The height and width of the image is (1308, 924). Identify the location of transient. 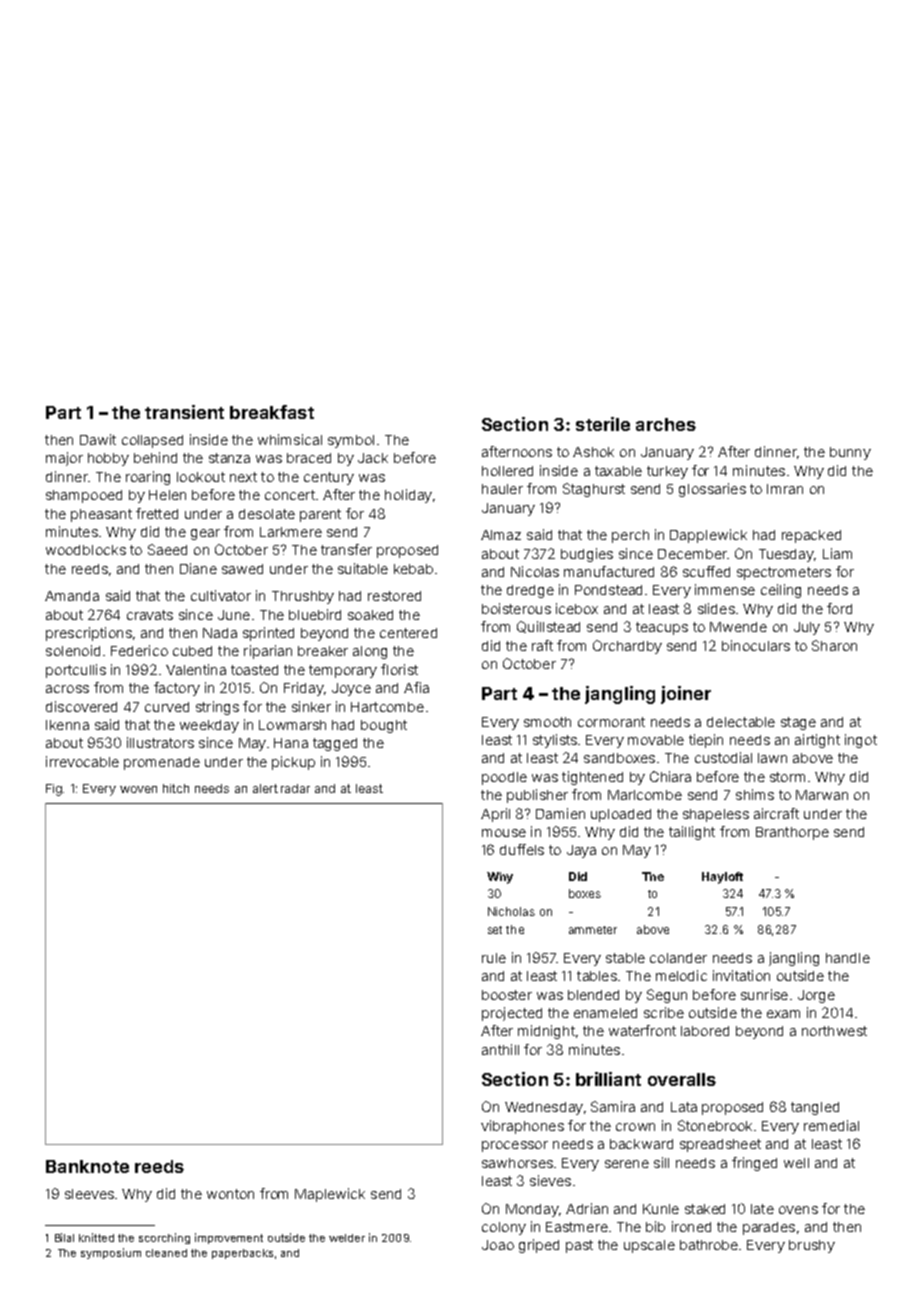
(184, 412).
